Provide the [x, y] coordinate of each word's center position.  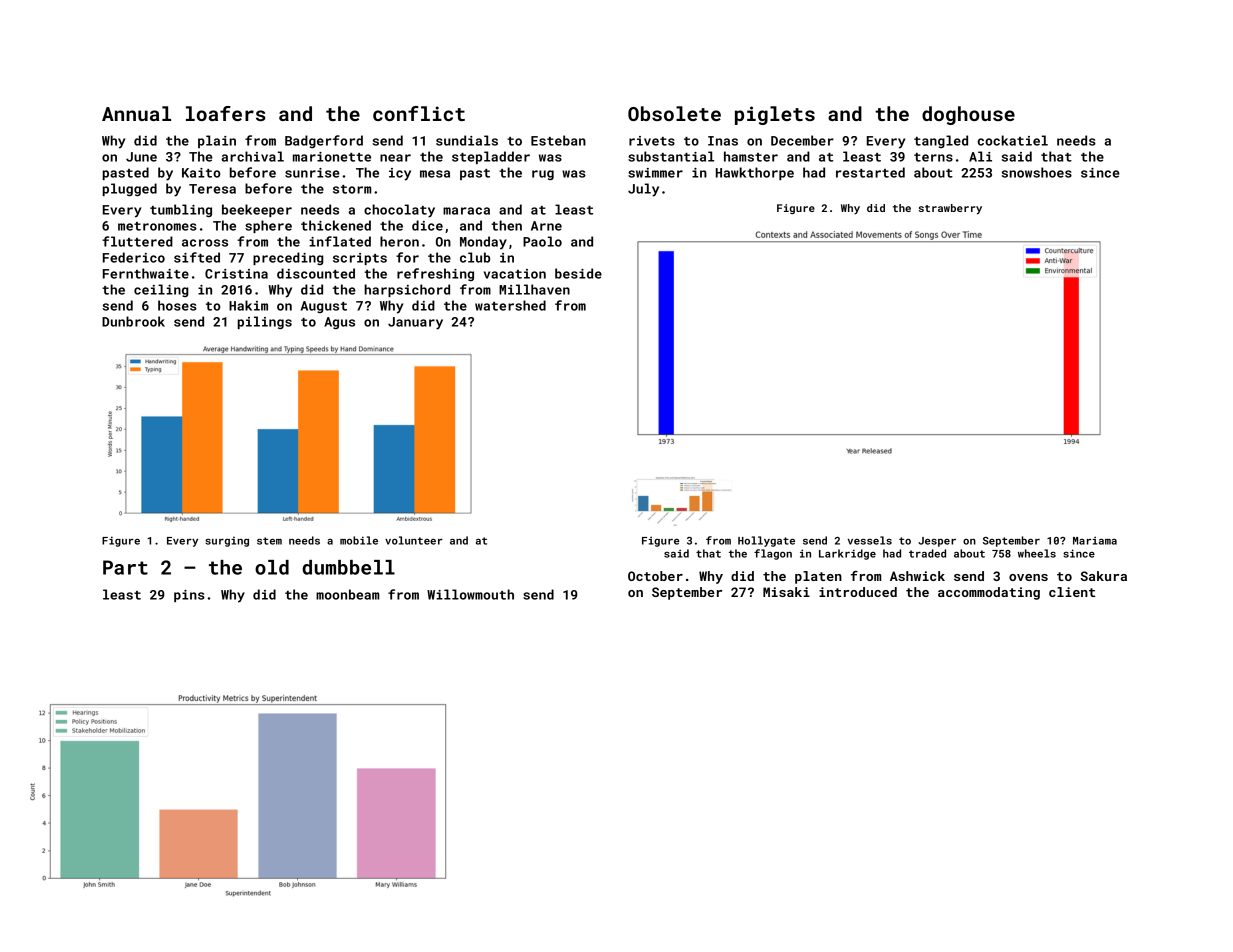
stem [269, 541]
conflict [419, 113]
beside [578, 273]
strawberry [950, 209]
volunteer [414, 540]
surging [227, 542]
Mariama [1095, 540]
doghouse [968, 115]
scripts [360, 259]
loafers [225, 113]
